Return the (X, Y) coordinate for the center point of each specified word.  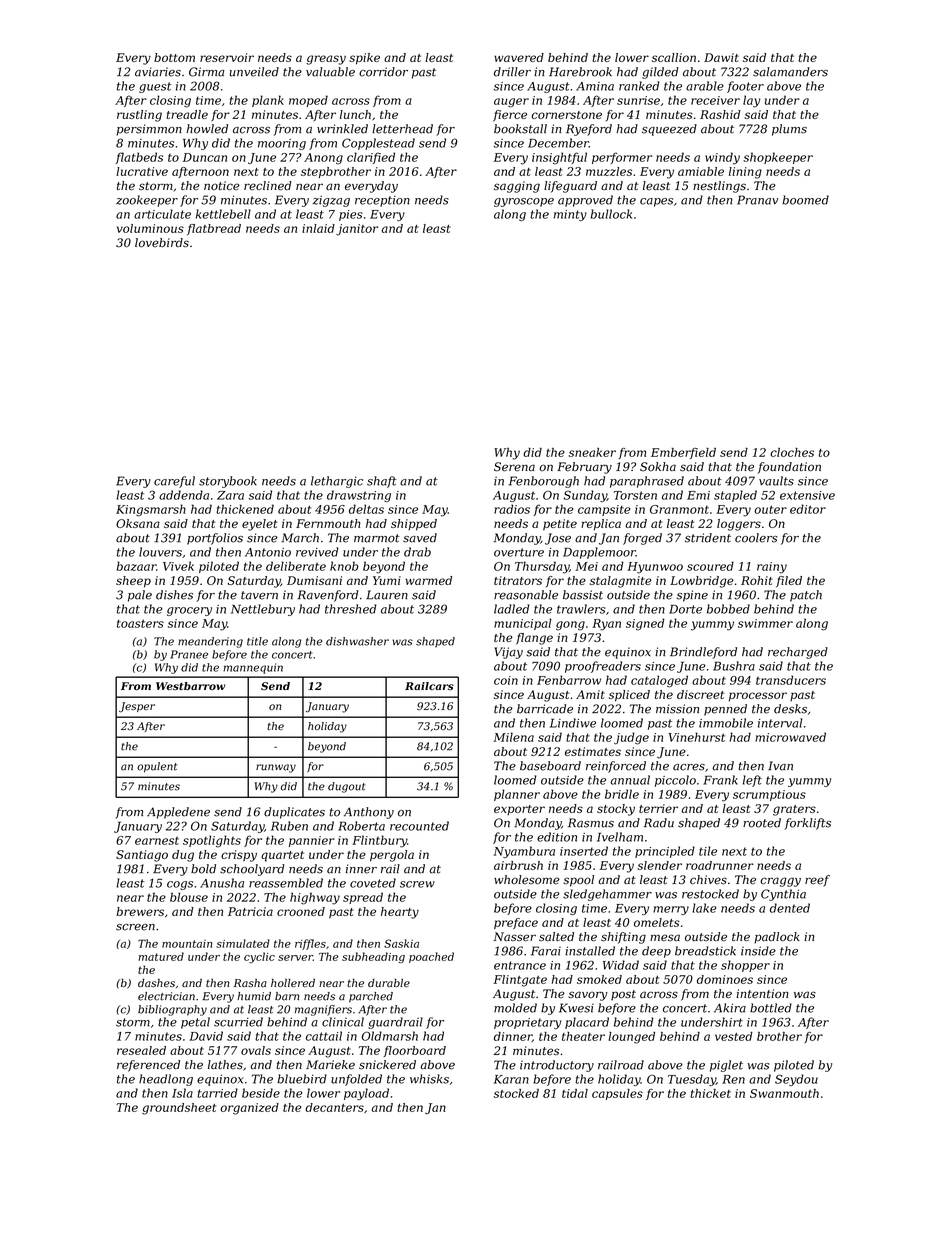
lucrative (142, 171)
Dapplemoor (599, 553)
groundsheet (179, 1109)
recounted (419, 826)
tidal (575, 1093)
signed (645, 624)
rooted (762, 823)
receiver (715, 100)
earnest (157, 841)
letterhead (402, 129)
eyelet (260, 525)
